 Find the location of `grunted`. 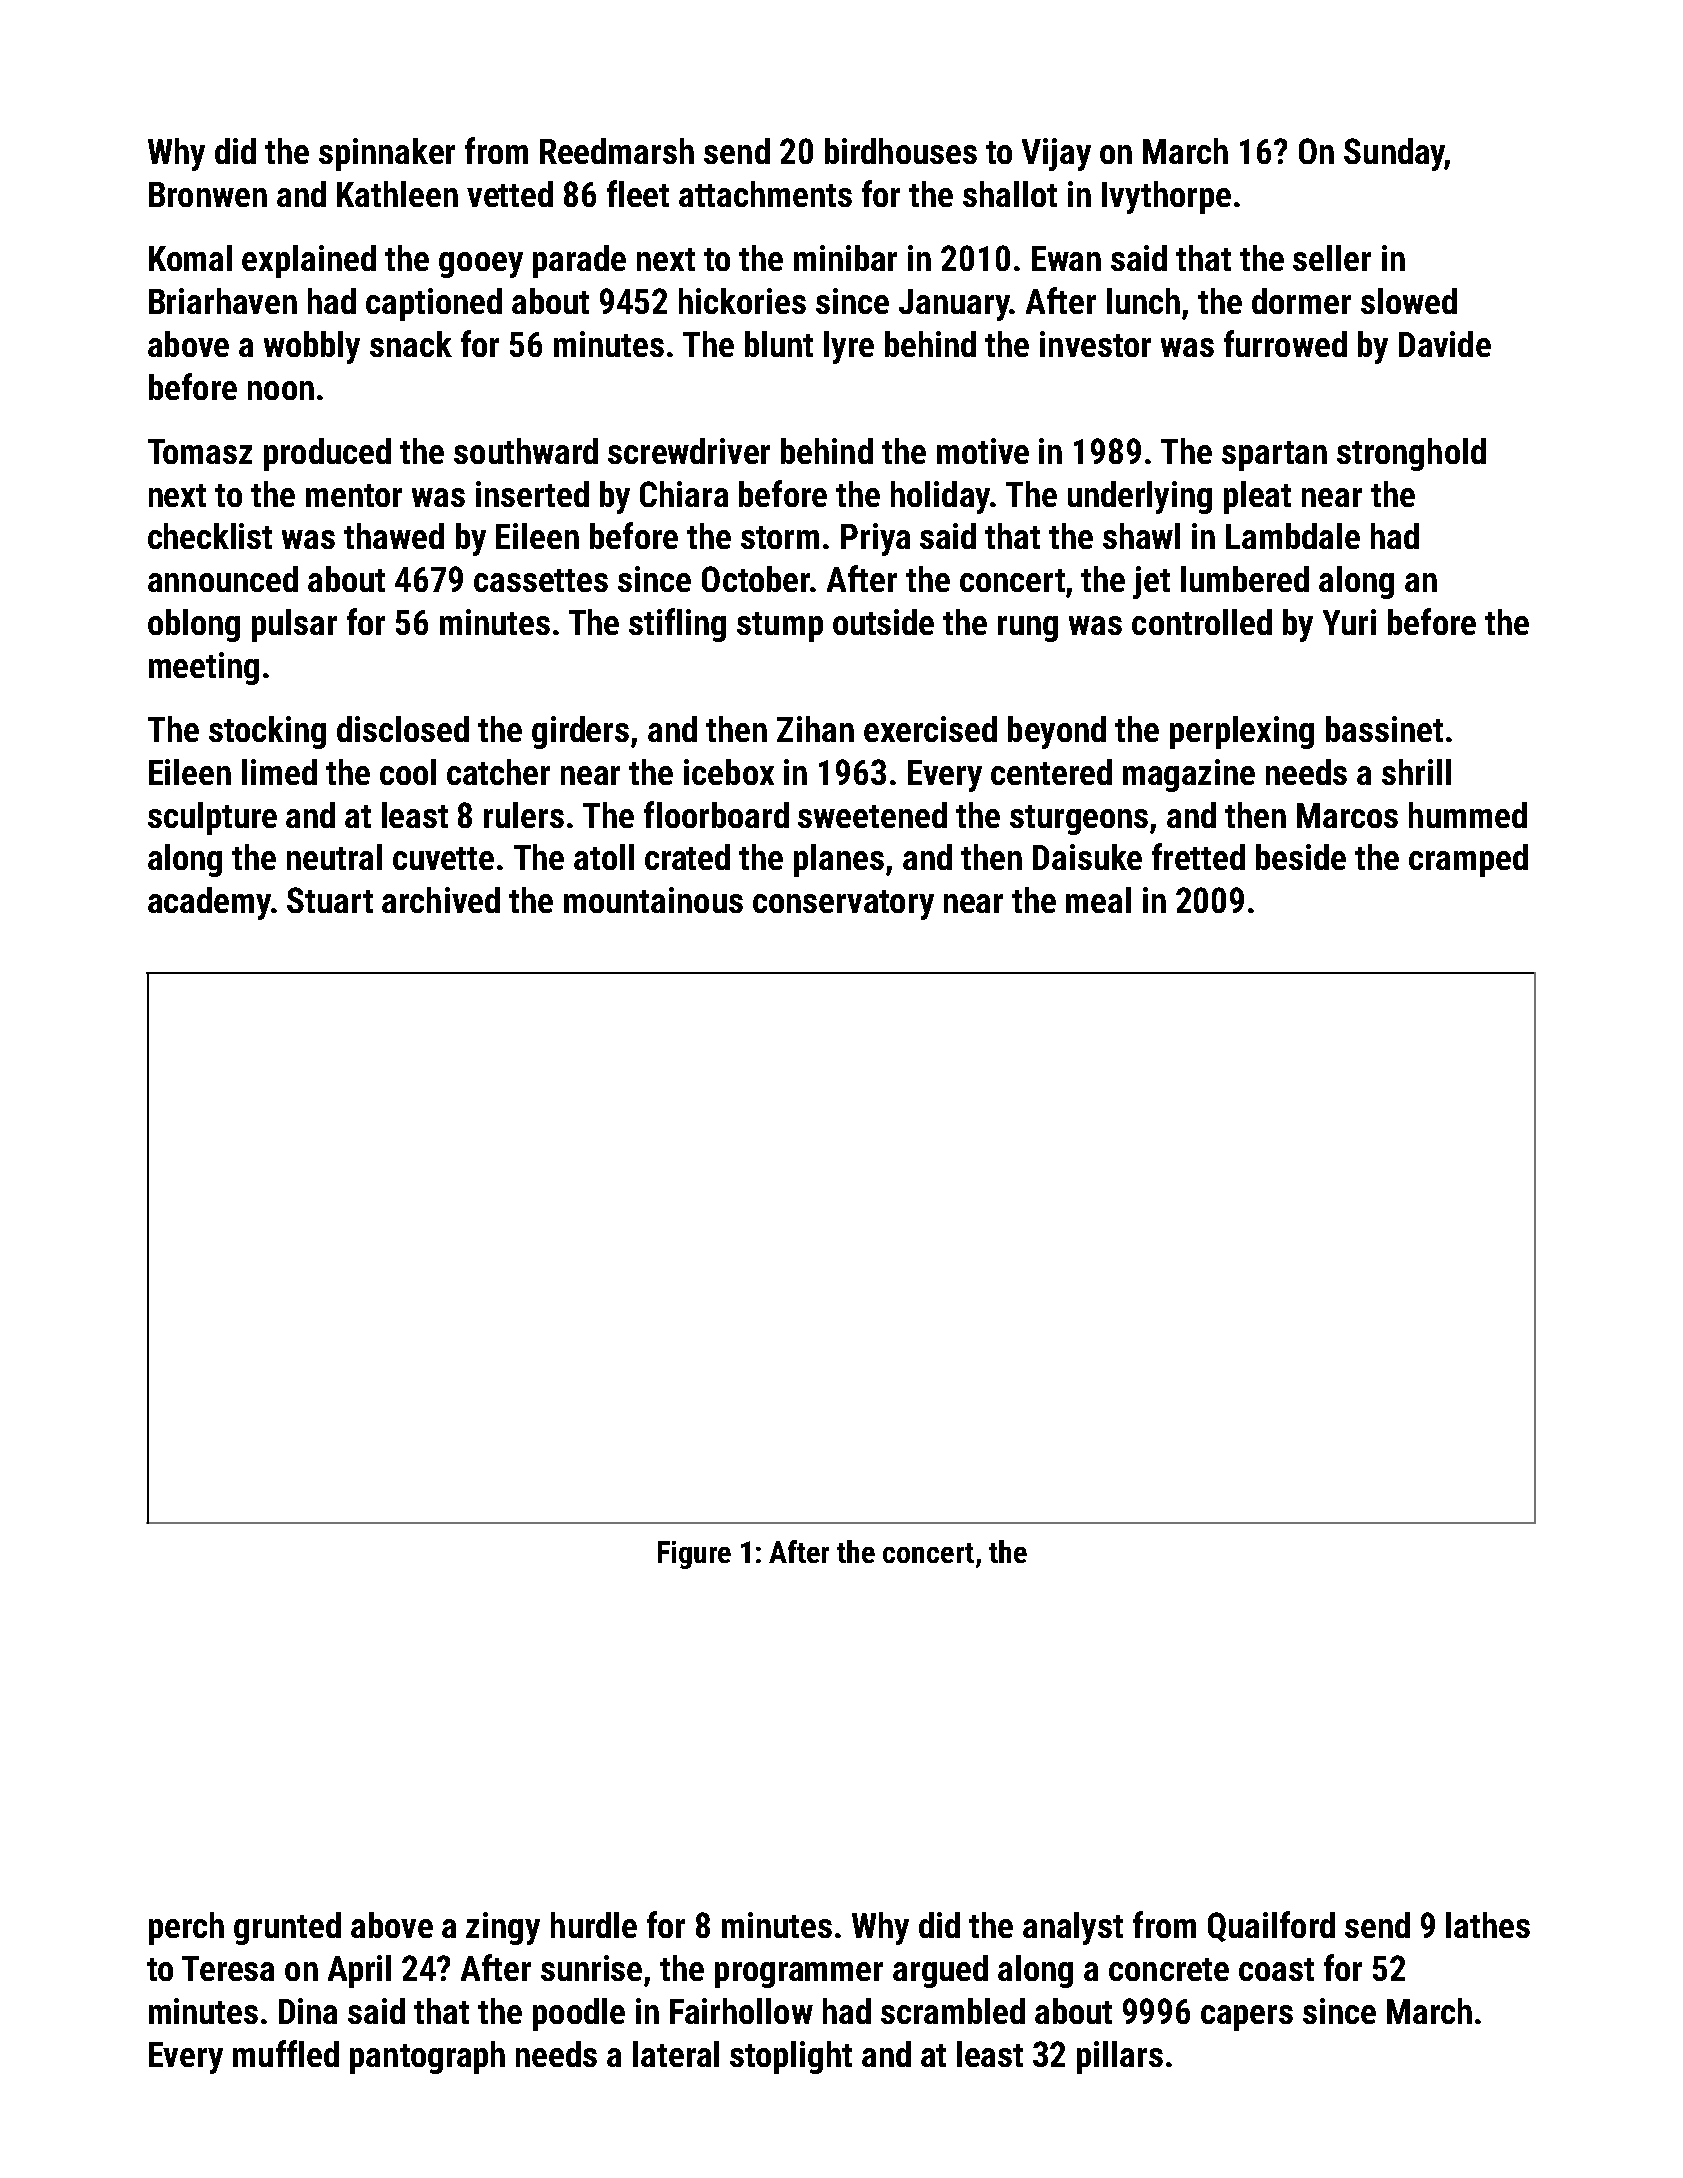

grunted is located at coordinates (287, 1928).
